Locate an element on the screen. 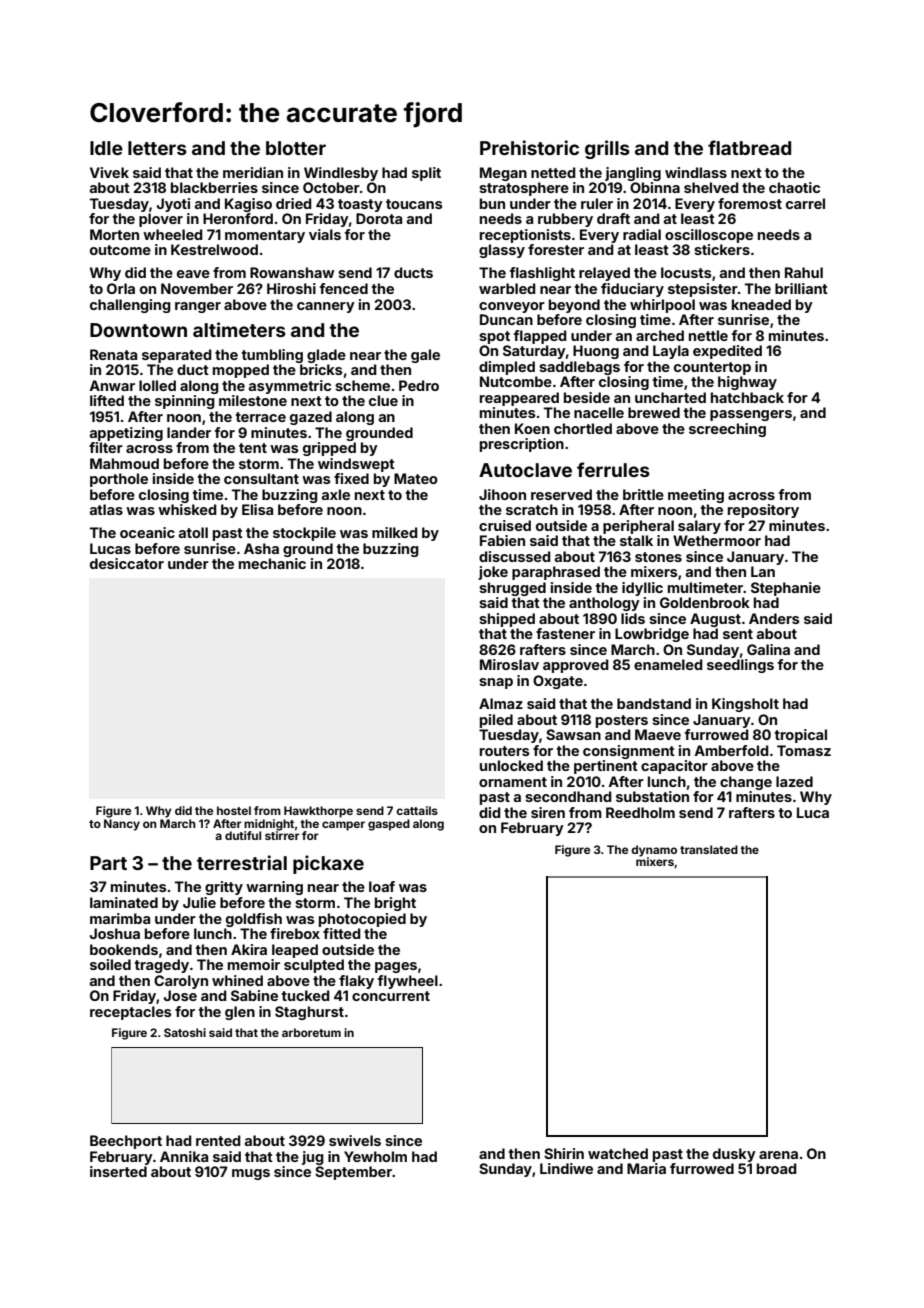  foremost is located at coordinates (750, 203).
